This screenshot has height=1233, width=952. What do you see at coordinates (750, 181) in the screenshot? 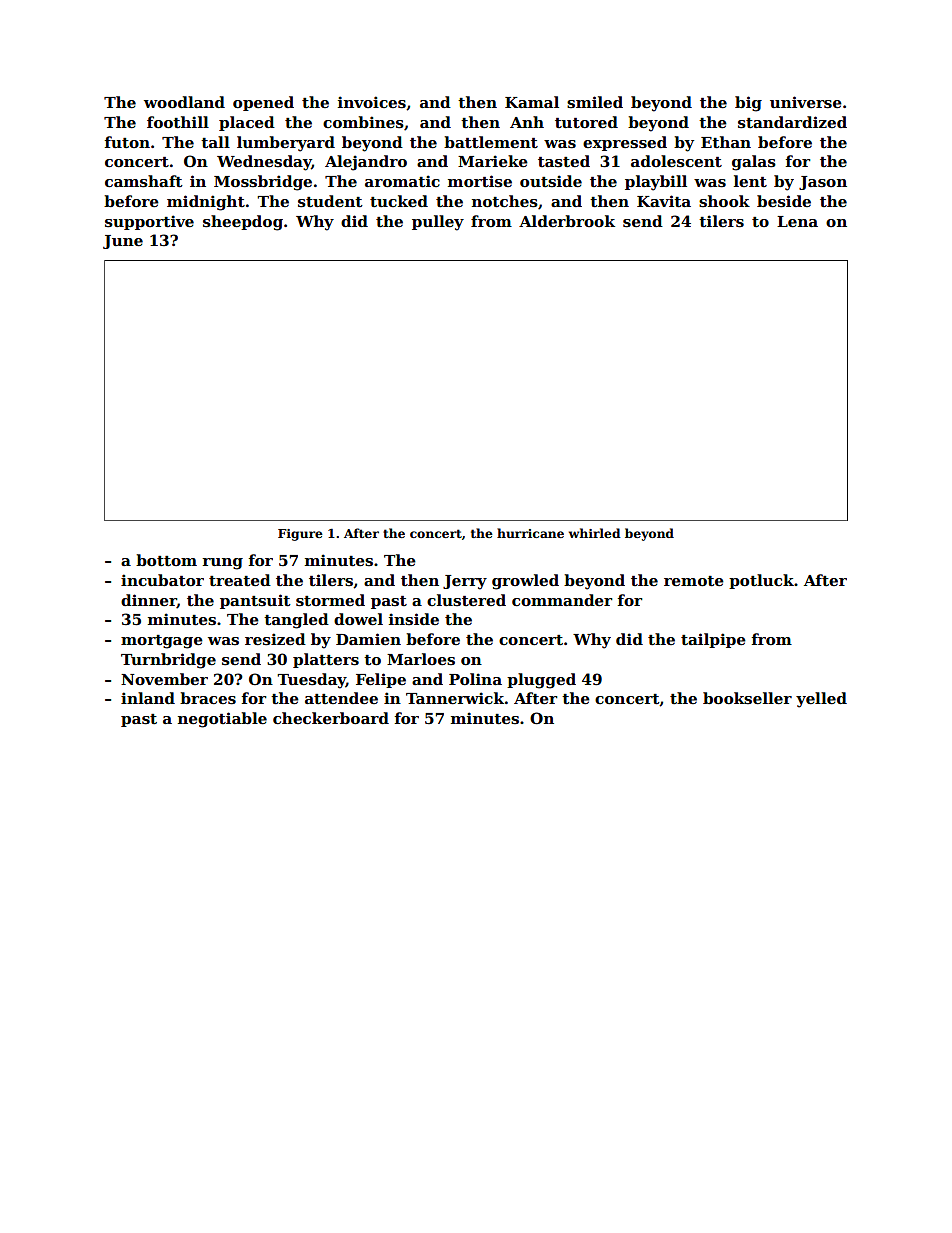
I see `lent` at bounding box center [750, 181].
